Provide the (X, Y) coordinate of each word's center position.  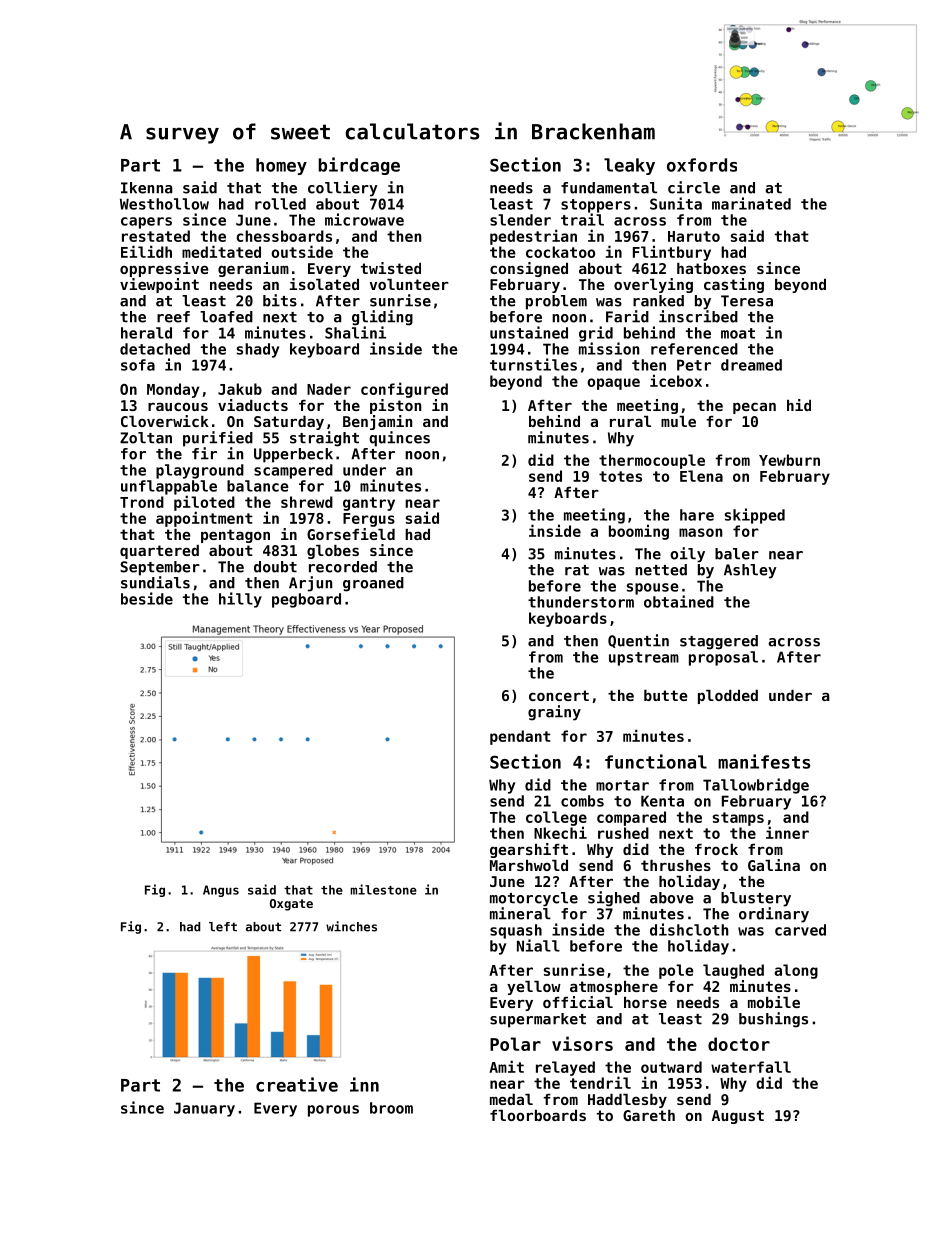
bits (280, 300)
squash (516, 931)
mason (700, 532)
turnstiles (533, 364)
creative (297, 1084)
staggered (719, 642)
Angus (221, 891)
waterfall (751, 1067)
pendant (520, 737)
